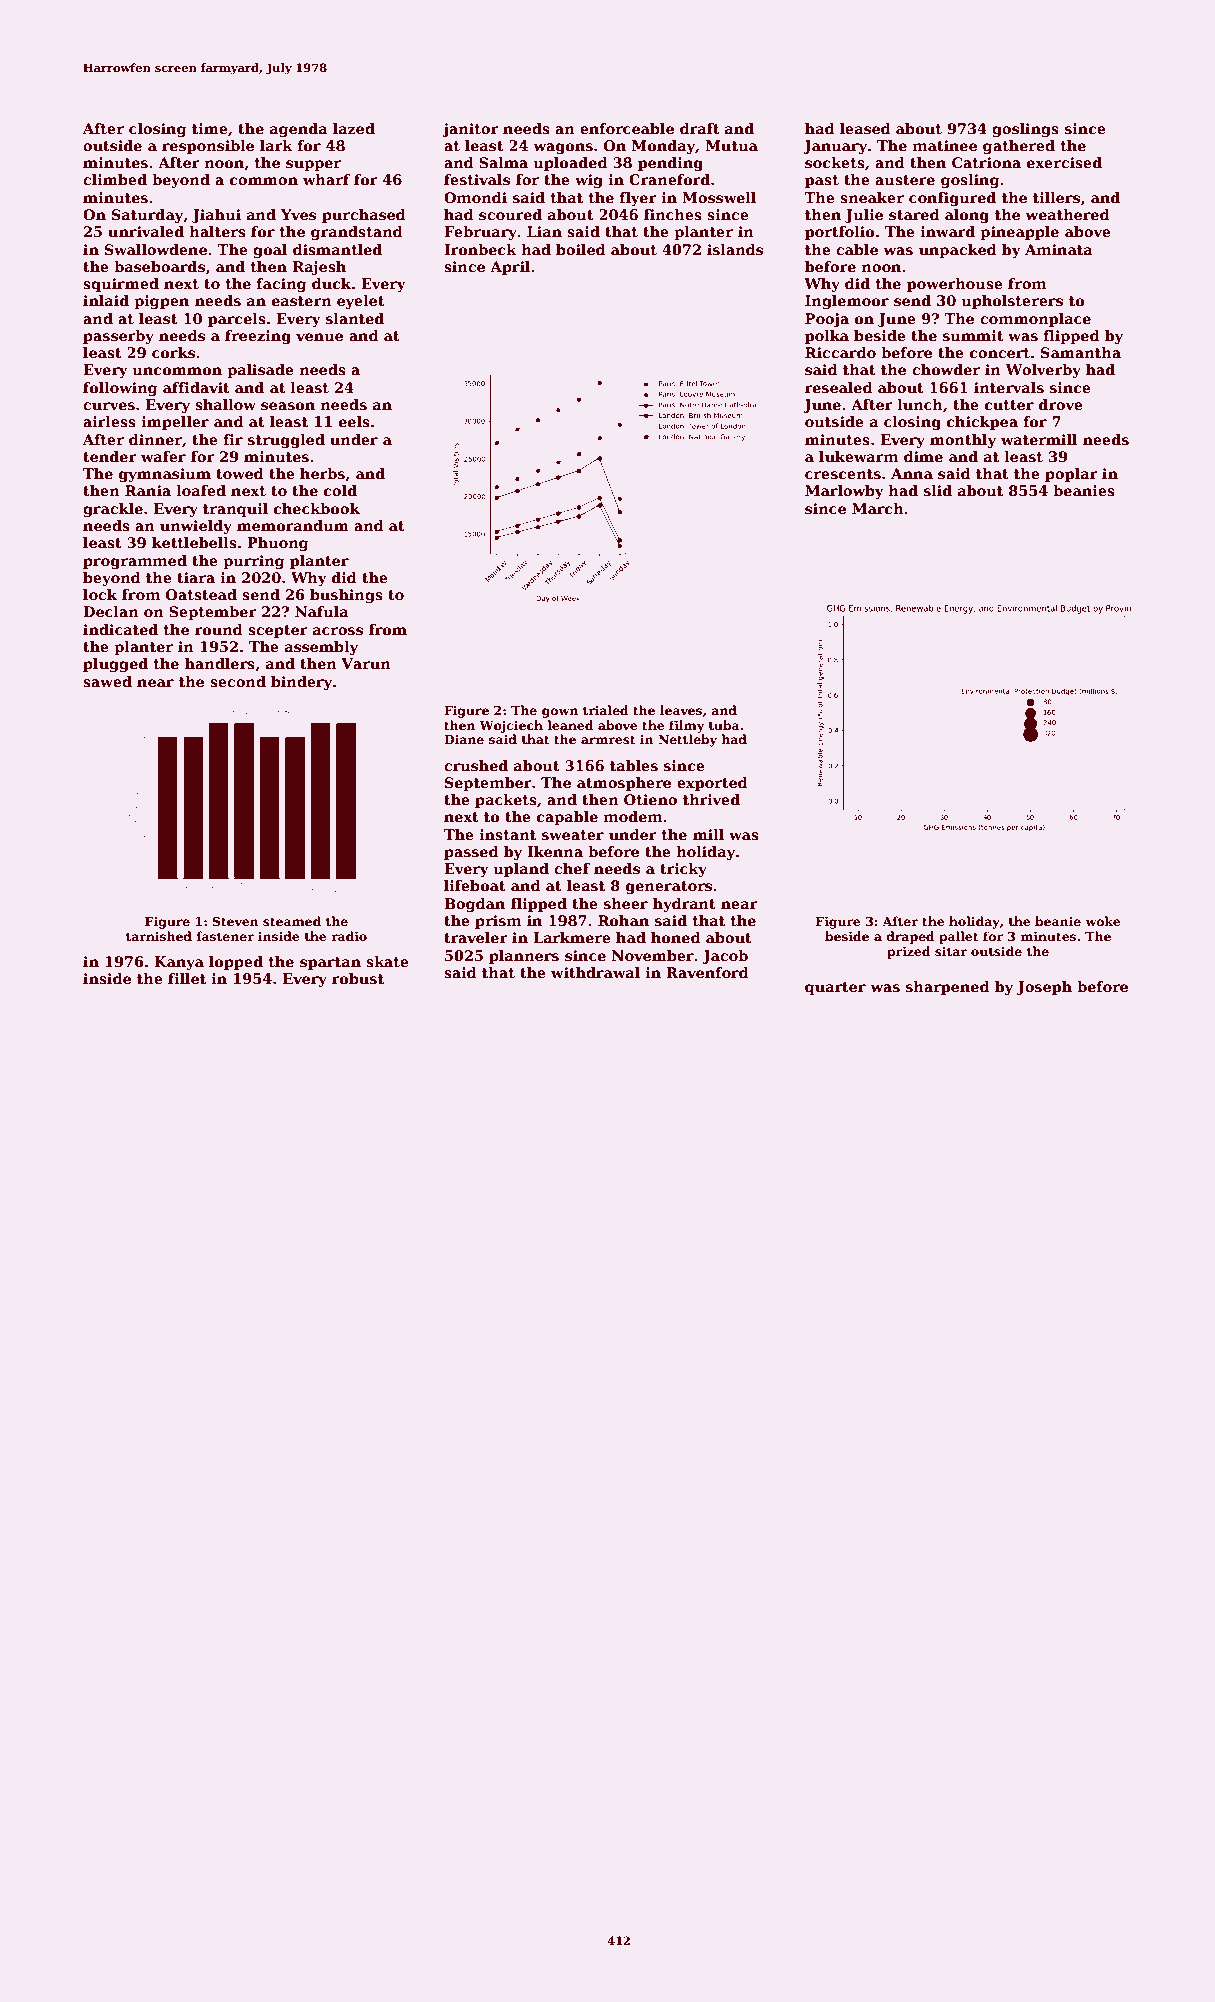  What do you see at coordinates (1056, 197) in the screenshot?
I see `tillers` at bounding box center [1056, 197].
